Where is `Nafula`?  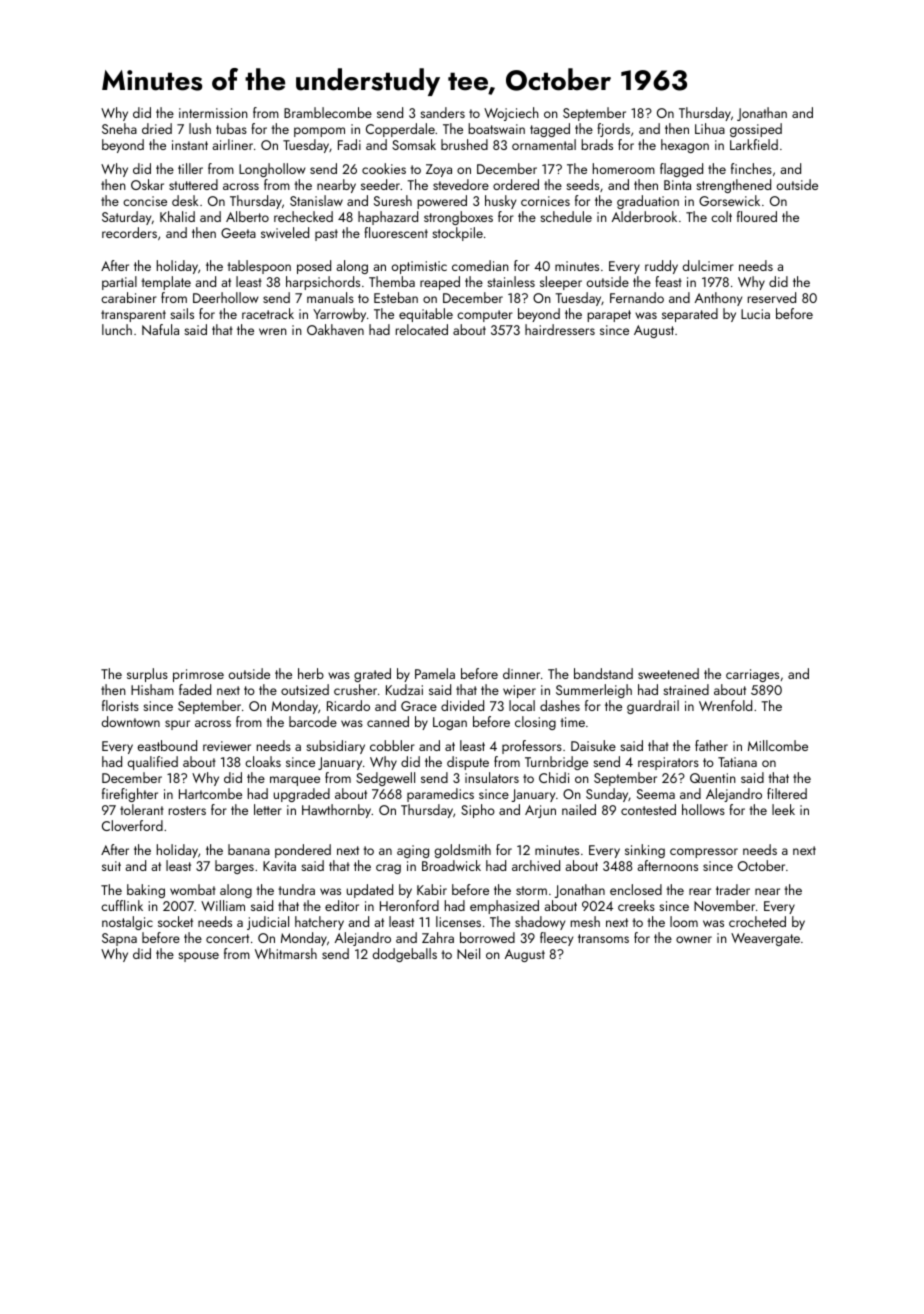 Nafula is located at coordinates (160, 329).
